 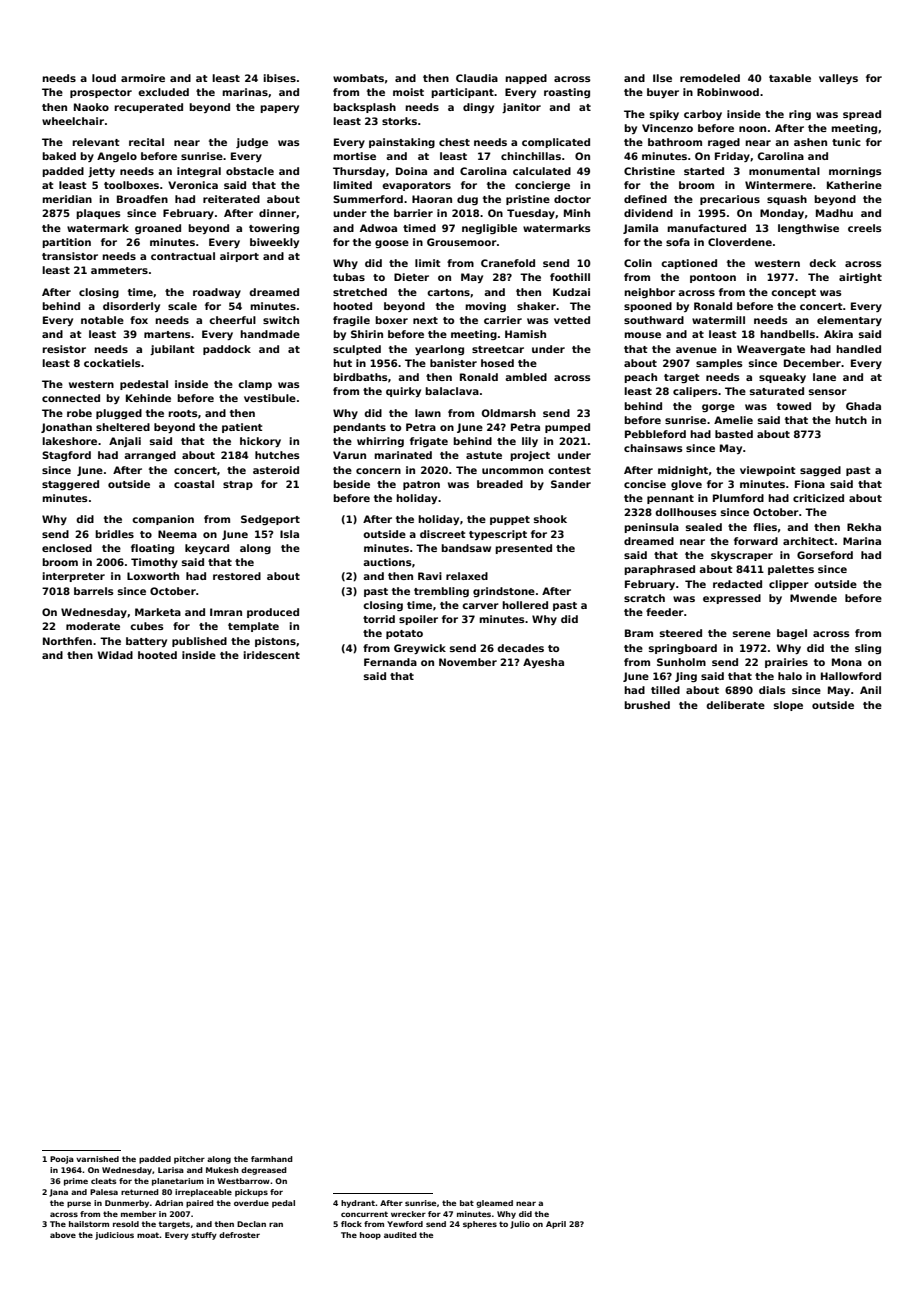 I want to click on baked, so click(x=59, y=156).
